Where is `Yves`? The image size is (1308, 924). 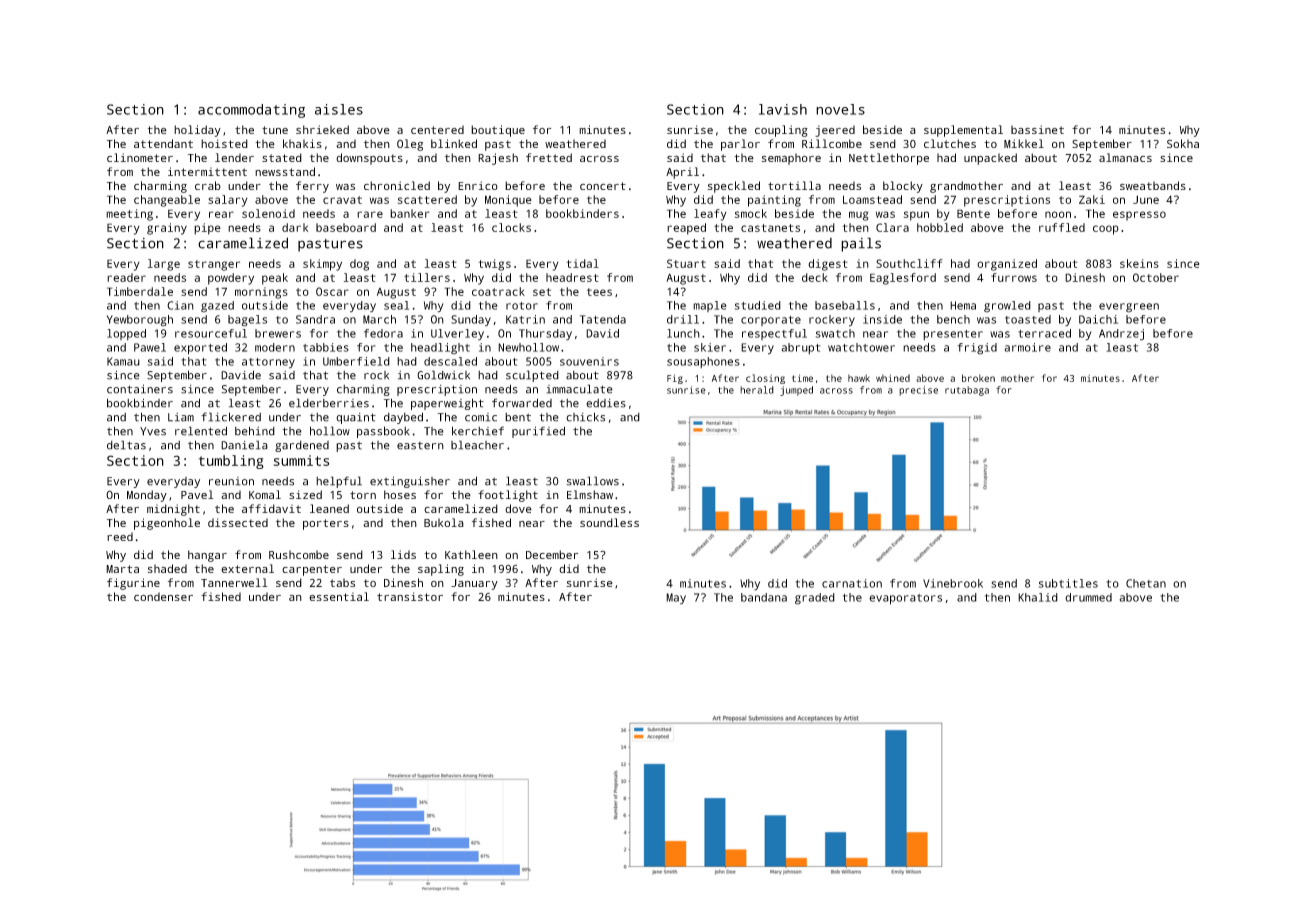
Yves is located at coordinates (153, 431).
